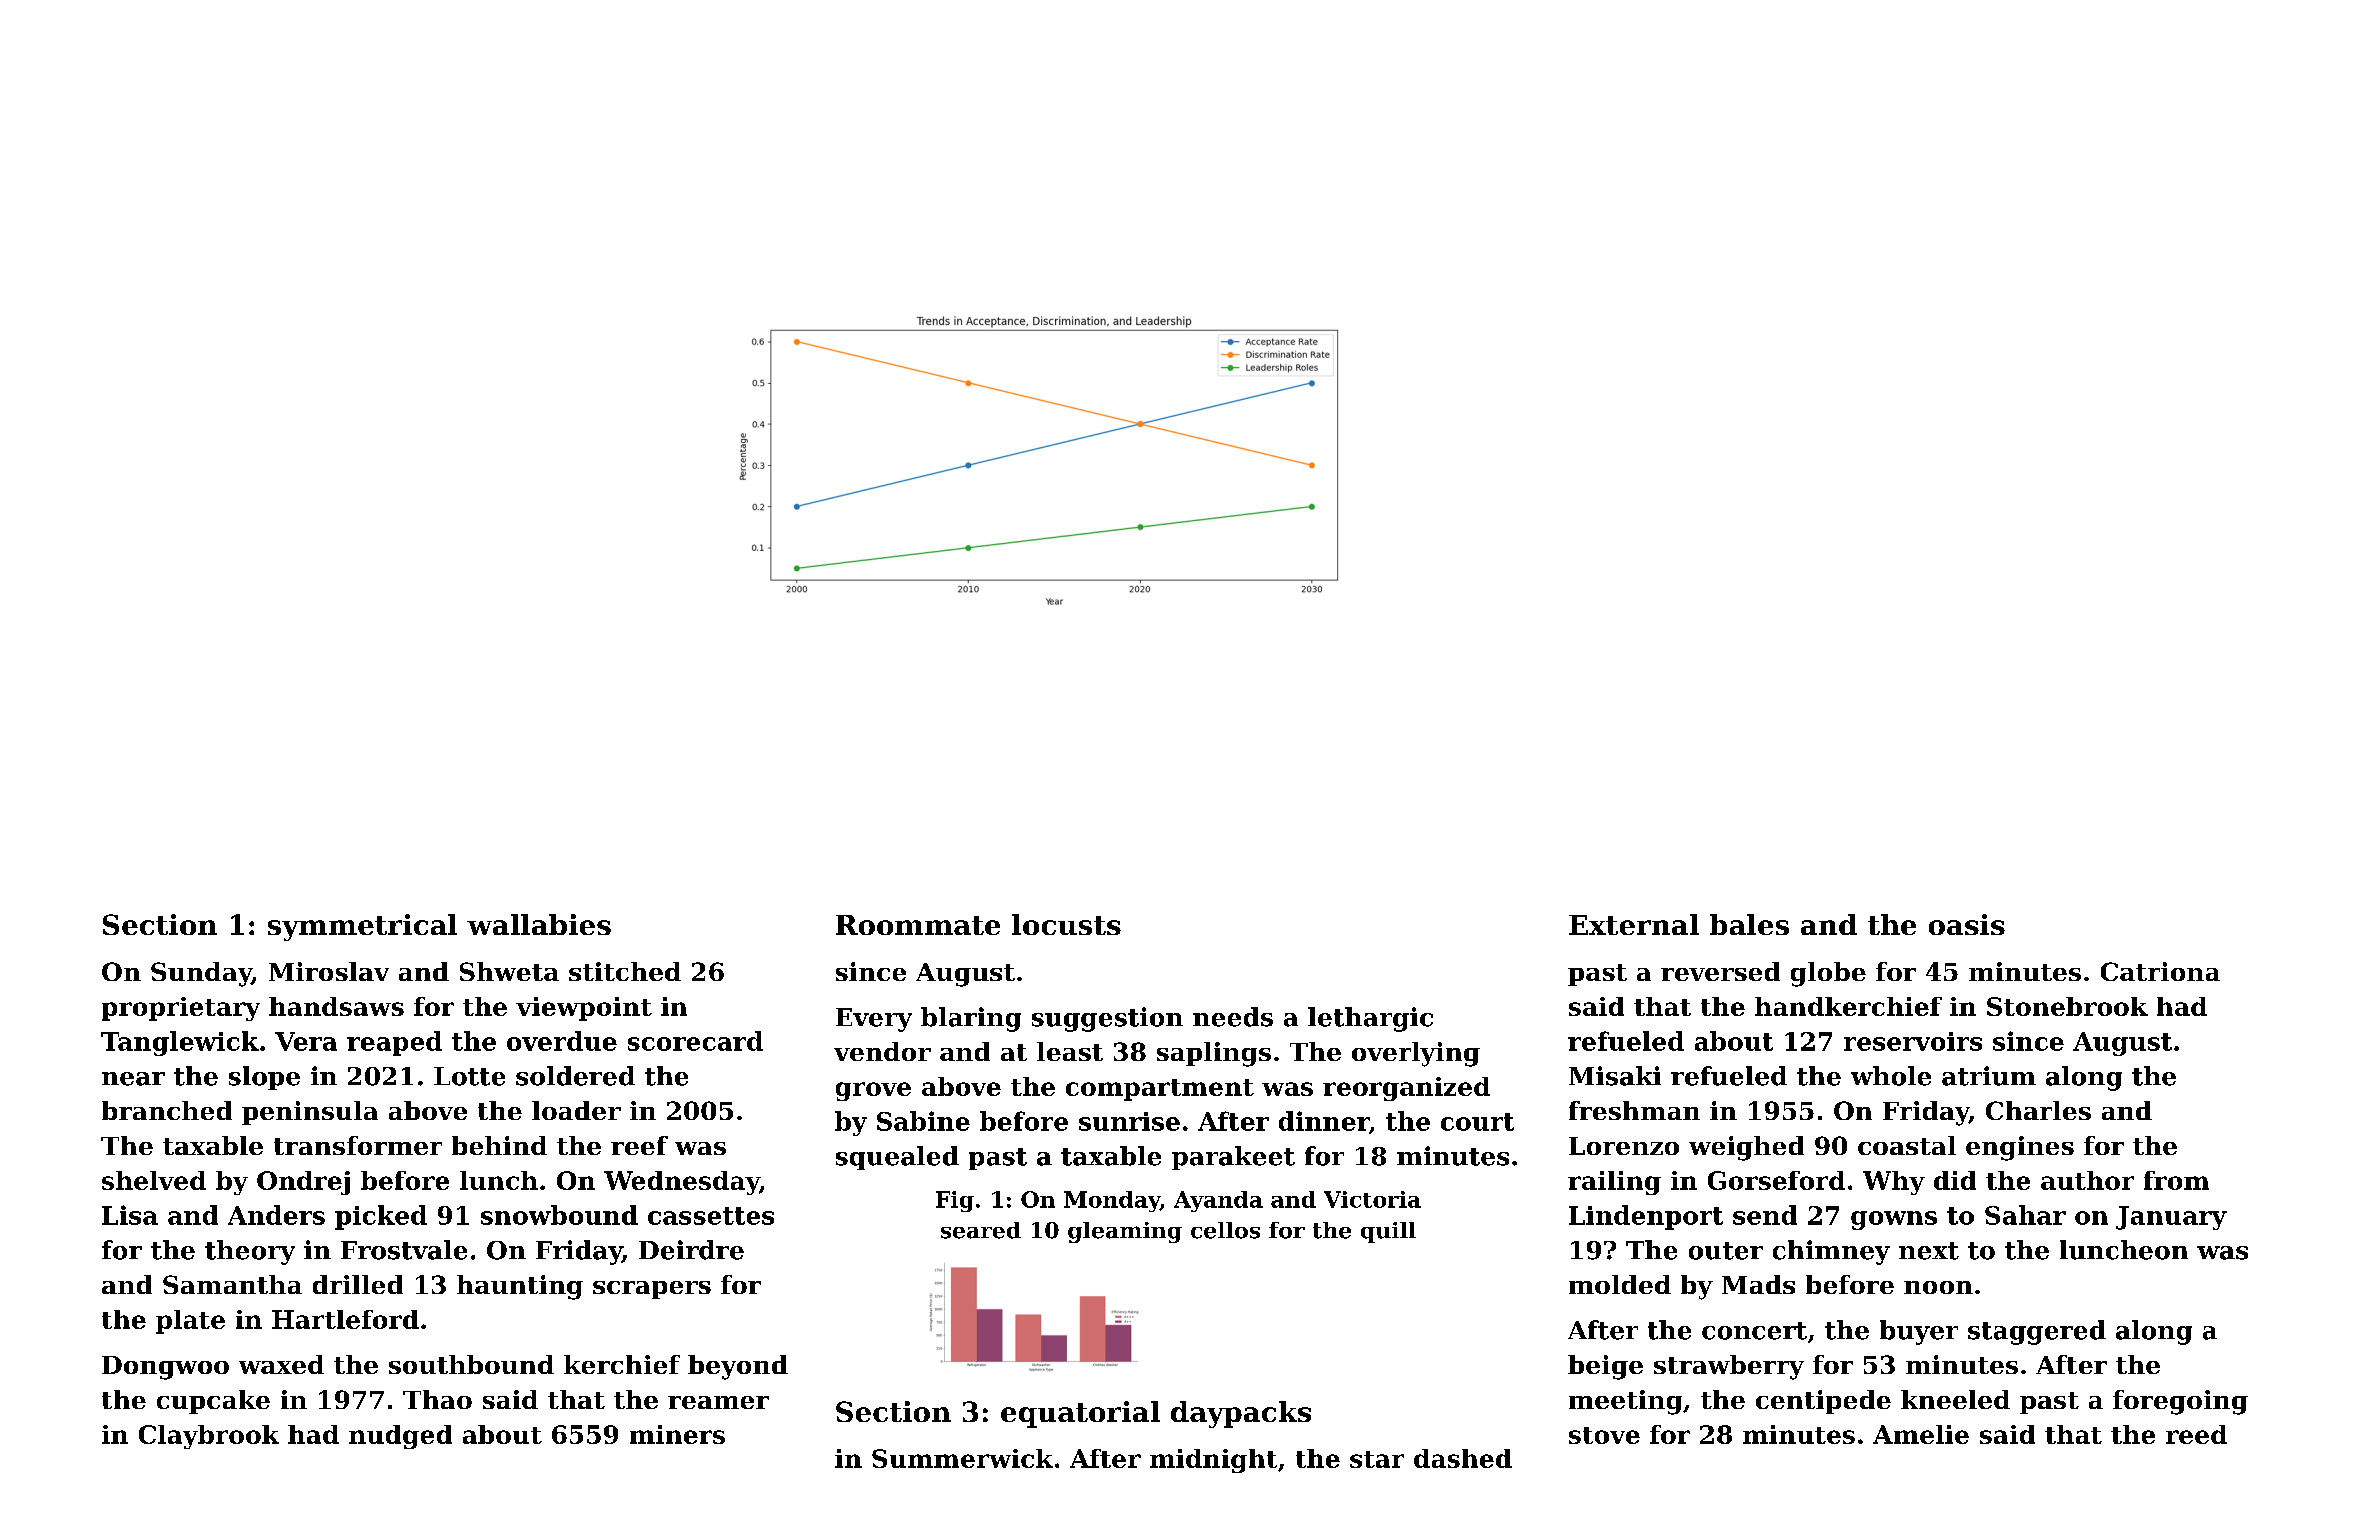  What do you see at coordinates (718, 1402) in the page?
I see `reamer` at bounding box center [718, 1402].
